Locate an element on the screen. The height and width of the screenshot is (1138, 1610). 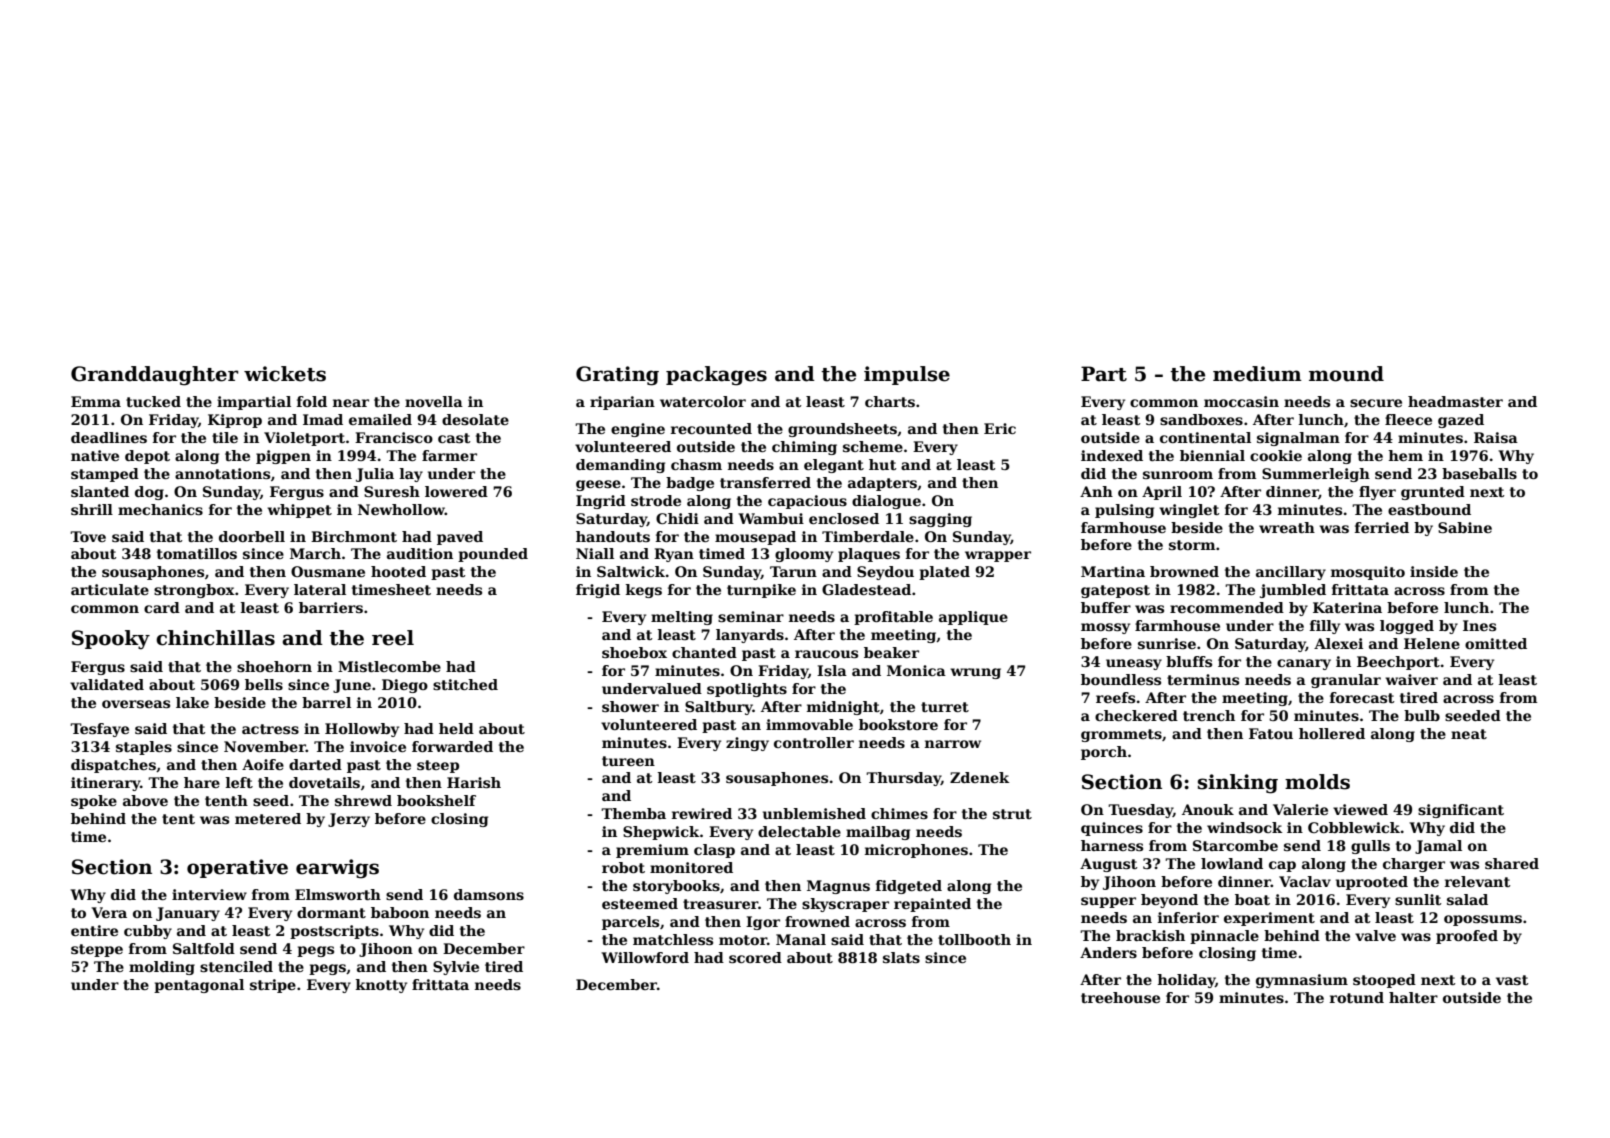
scored is located at coordinates (755, 957).
